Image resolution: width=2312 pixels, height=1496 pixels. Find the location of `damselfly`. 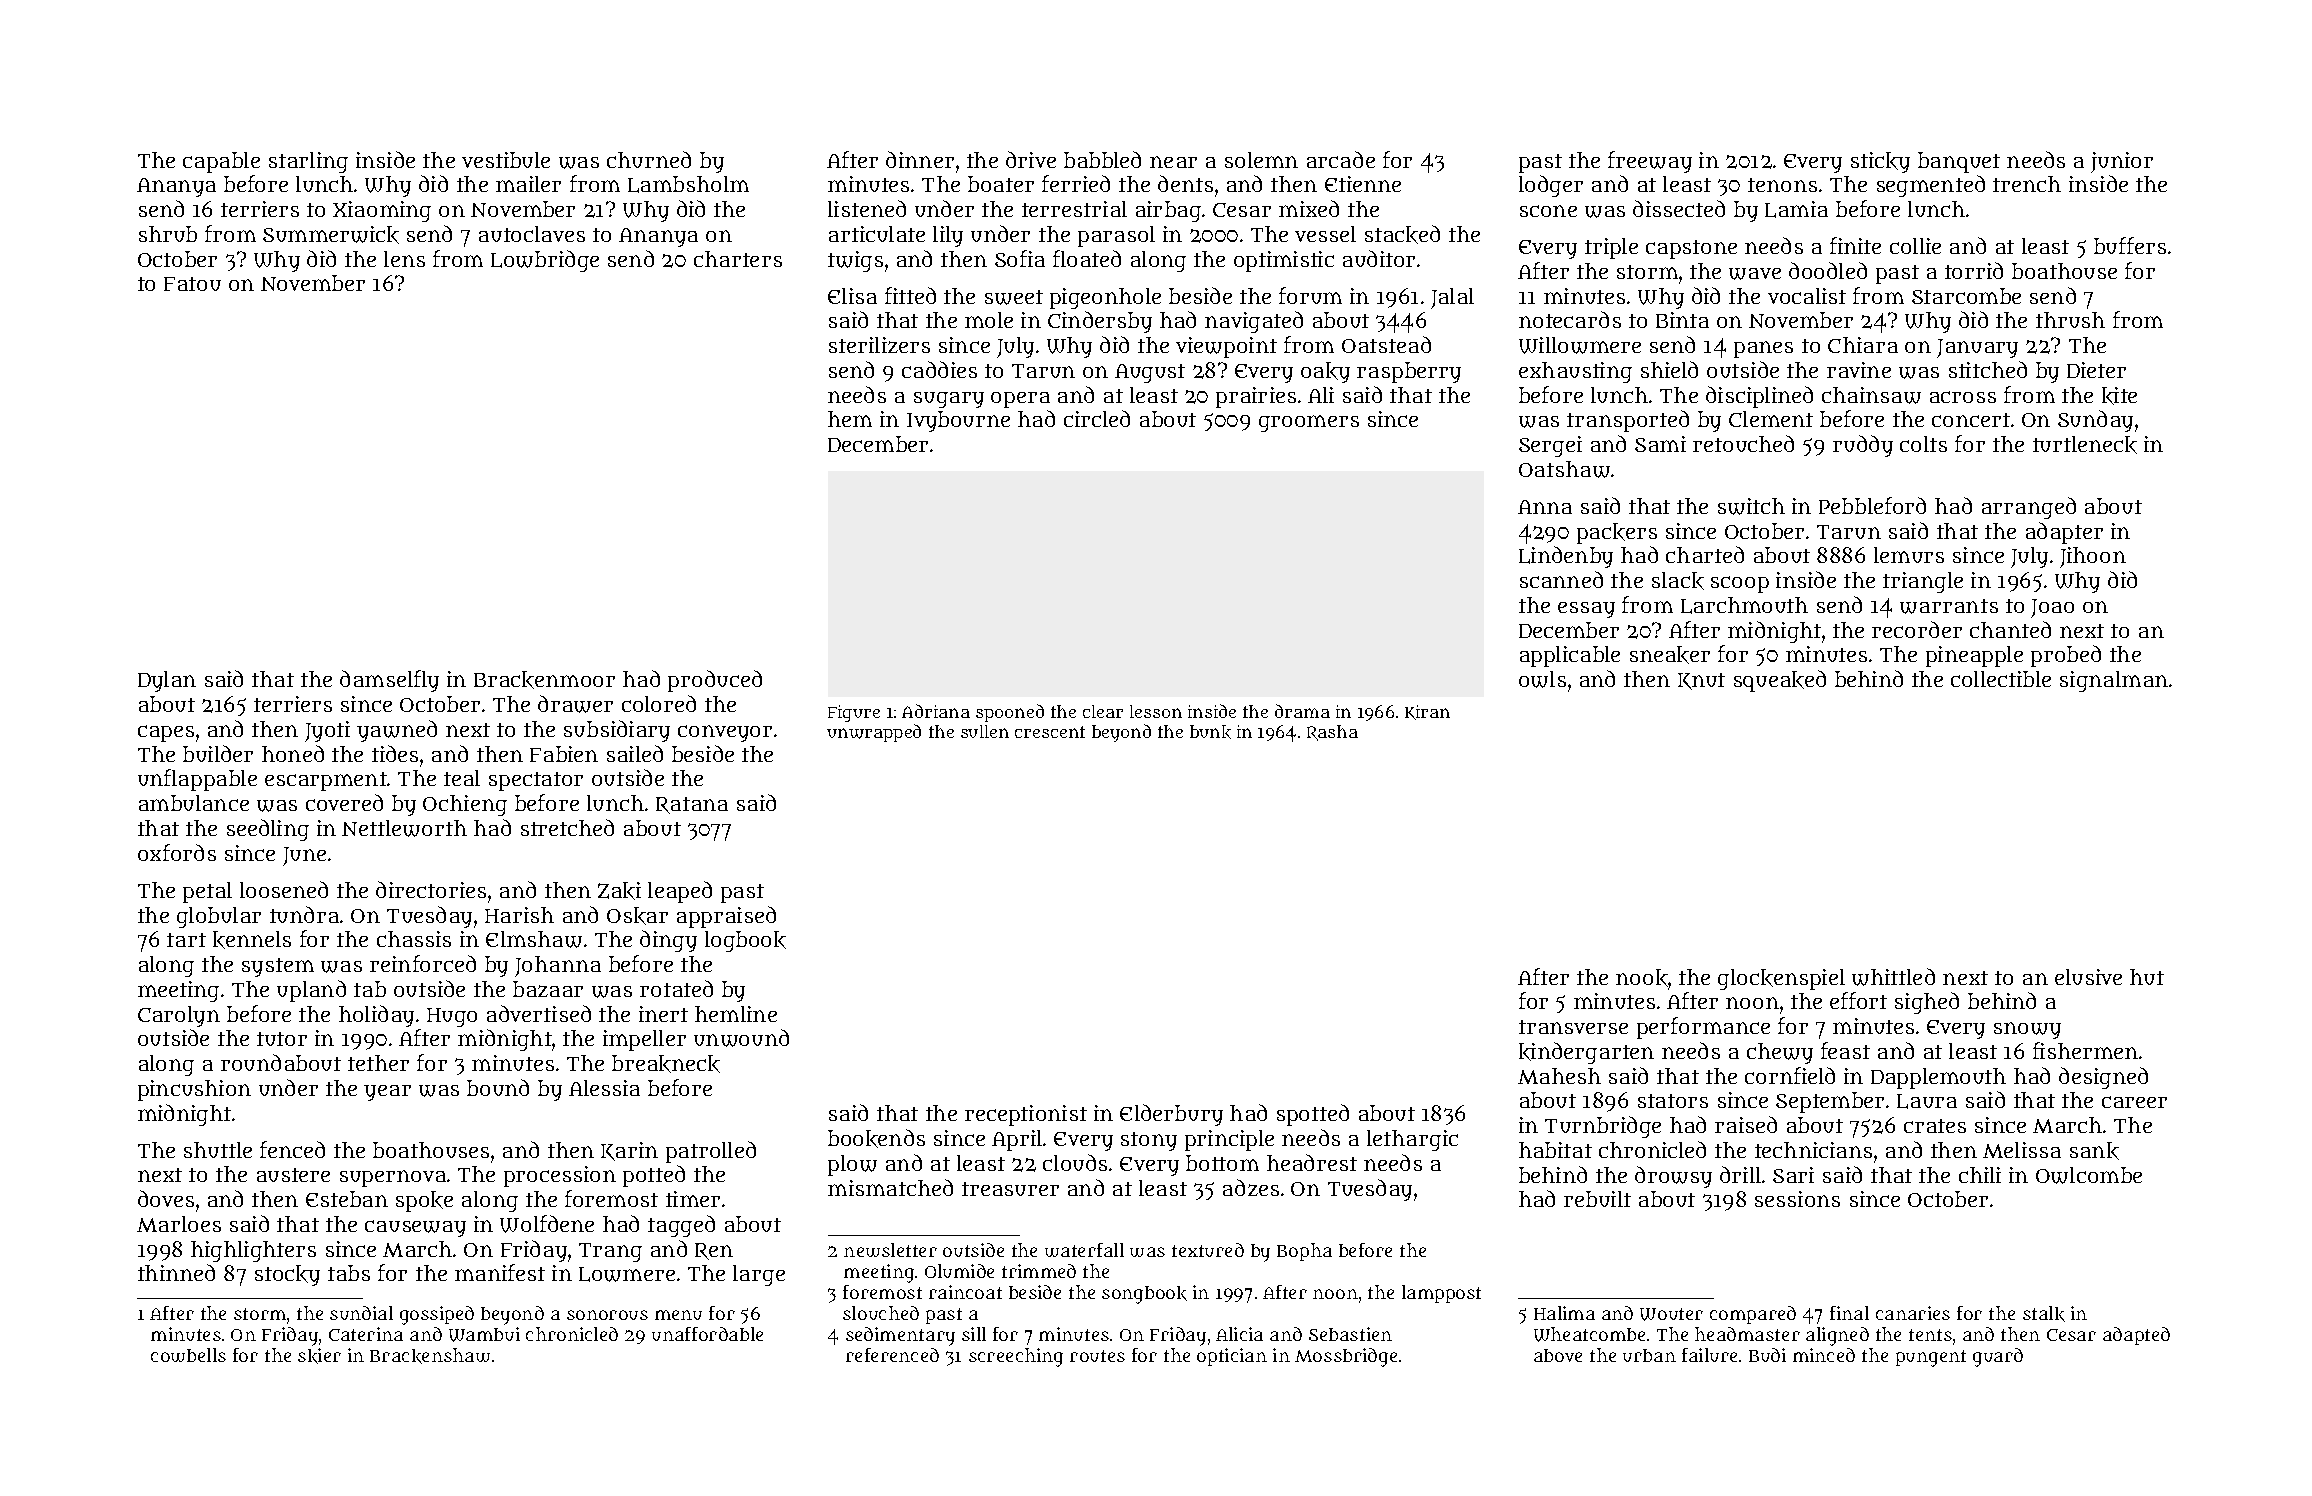

damselfly is located at coordinates (389, 681).
